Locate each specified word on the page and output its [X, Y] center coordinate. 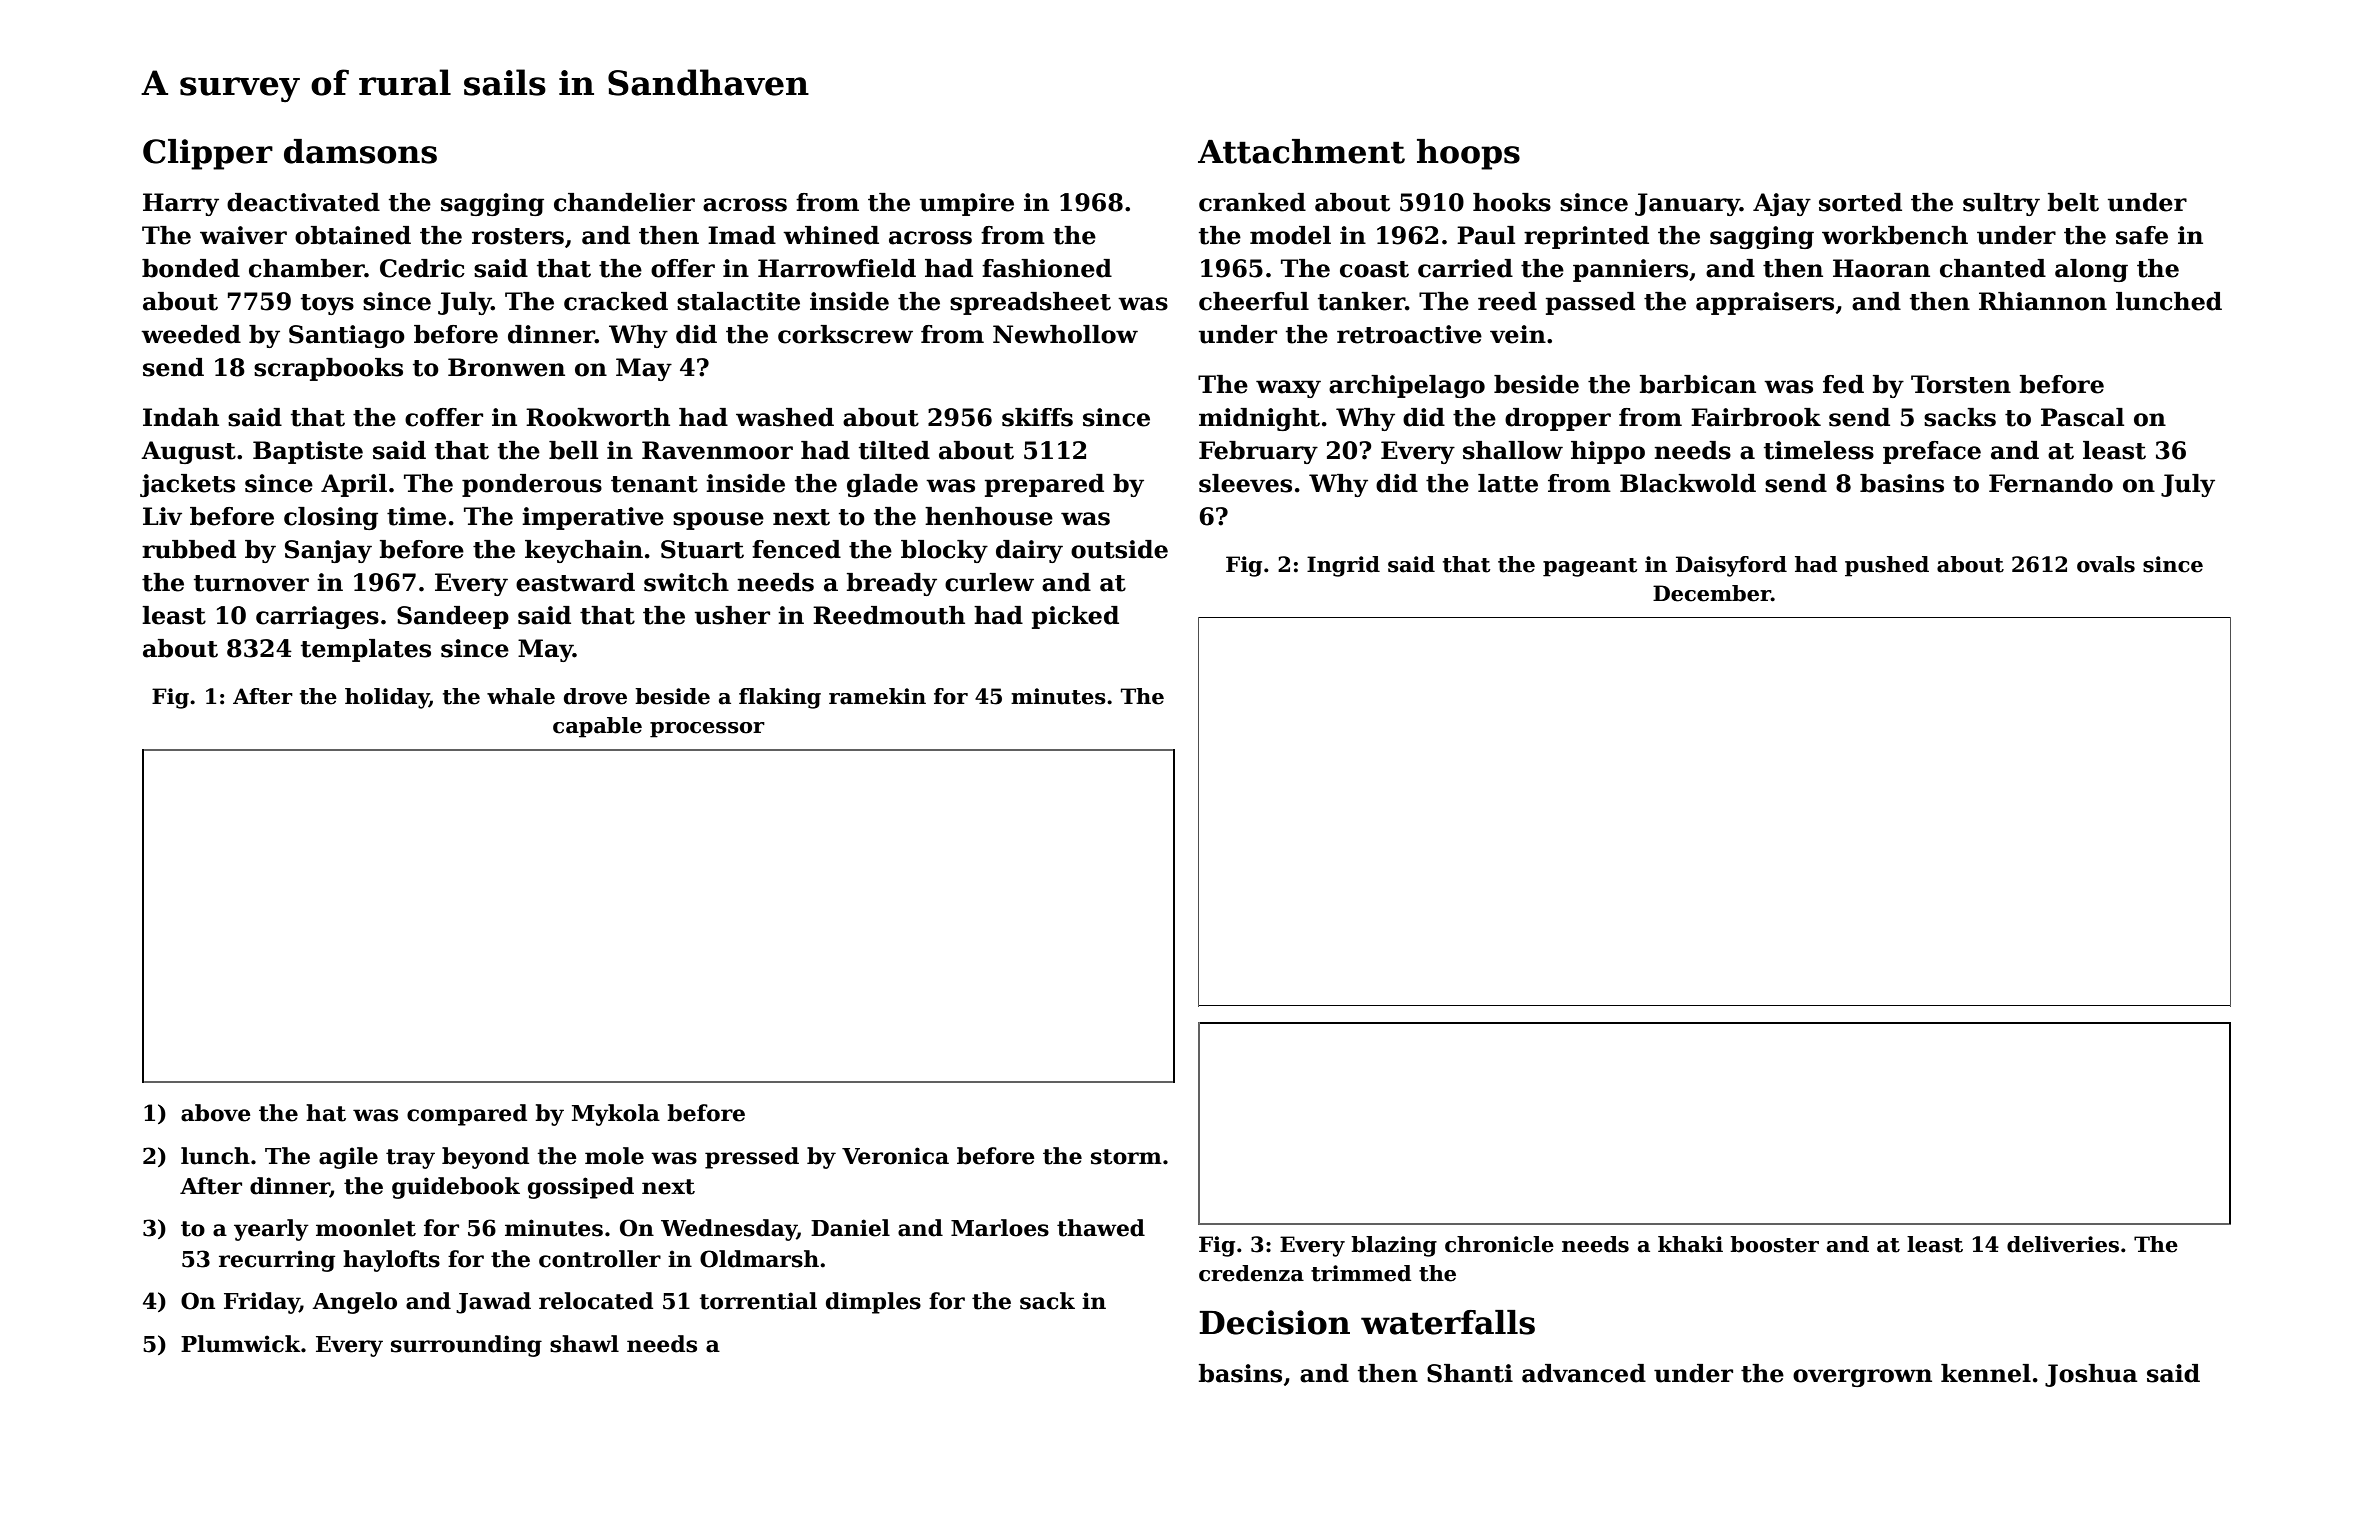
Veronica [895, 1156]
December [1712, 593]
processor [707, 730]
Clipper [208, 154]
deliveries [2063, 1244]
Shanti [1470, 1373]
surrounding [466, 1346]
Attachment [1301, 151]
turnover [251, 583]
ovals [2106, 564]
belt [2073, 202]
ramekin [877, 696]
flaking [780, 698]
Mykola [616, 1115]
